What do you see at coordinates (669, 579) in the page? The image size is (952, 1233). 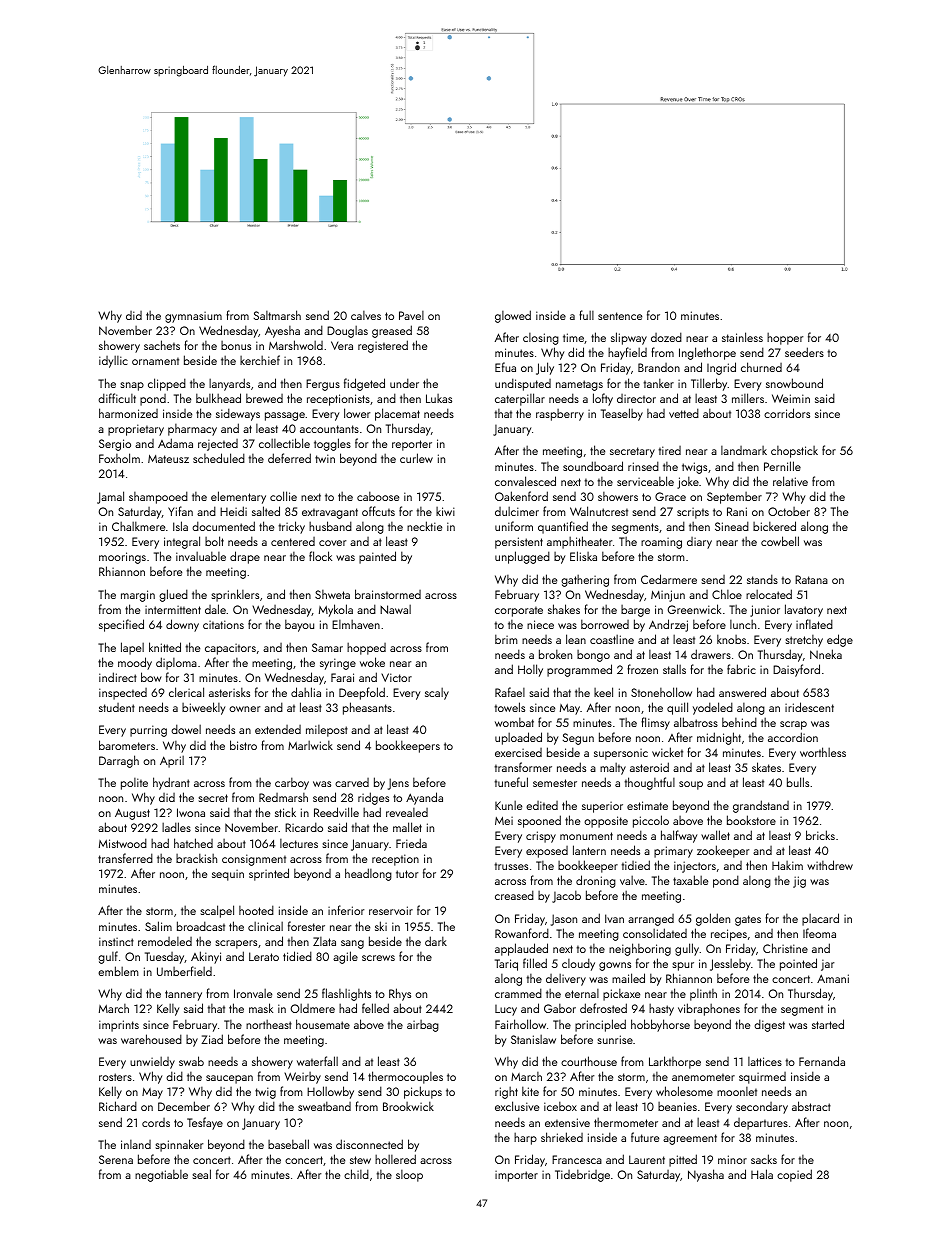 I see `Cedarmere` at bounding box center [669, 579].
